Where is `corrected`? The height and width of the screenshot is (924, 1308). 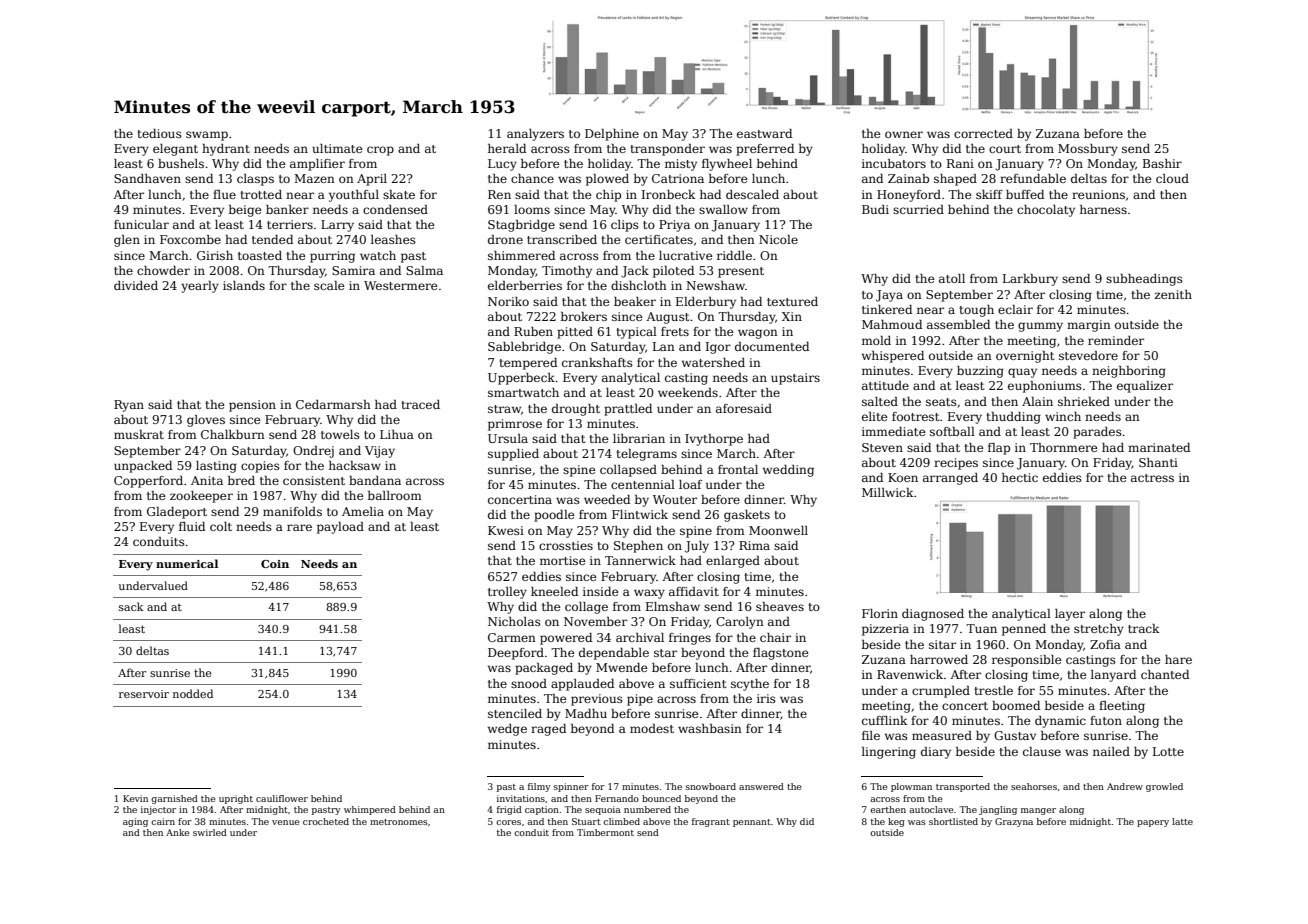 corrected is located at coordinates (983, 133).
